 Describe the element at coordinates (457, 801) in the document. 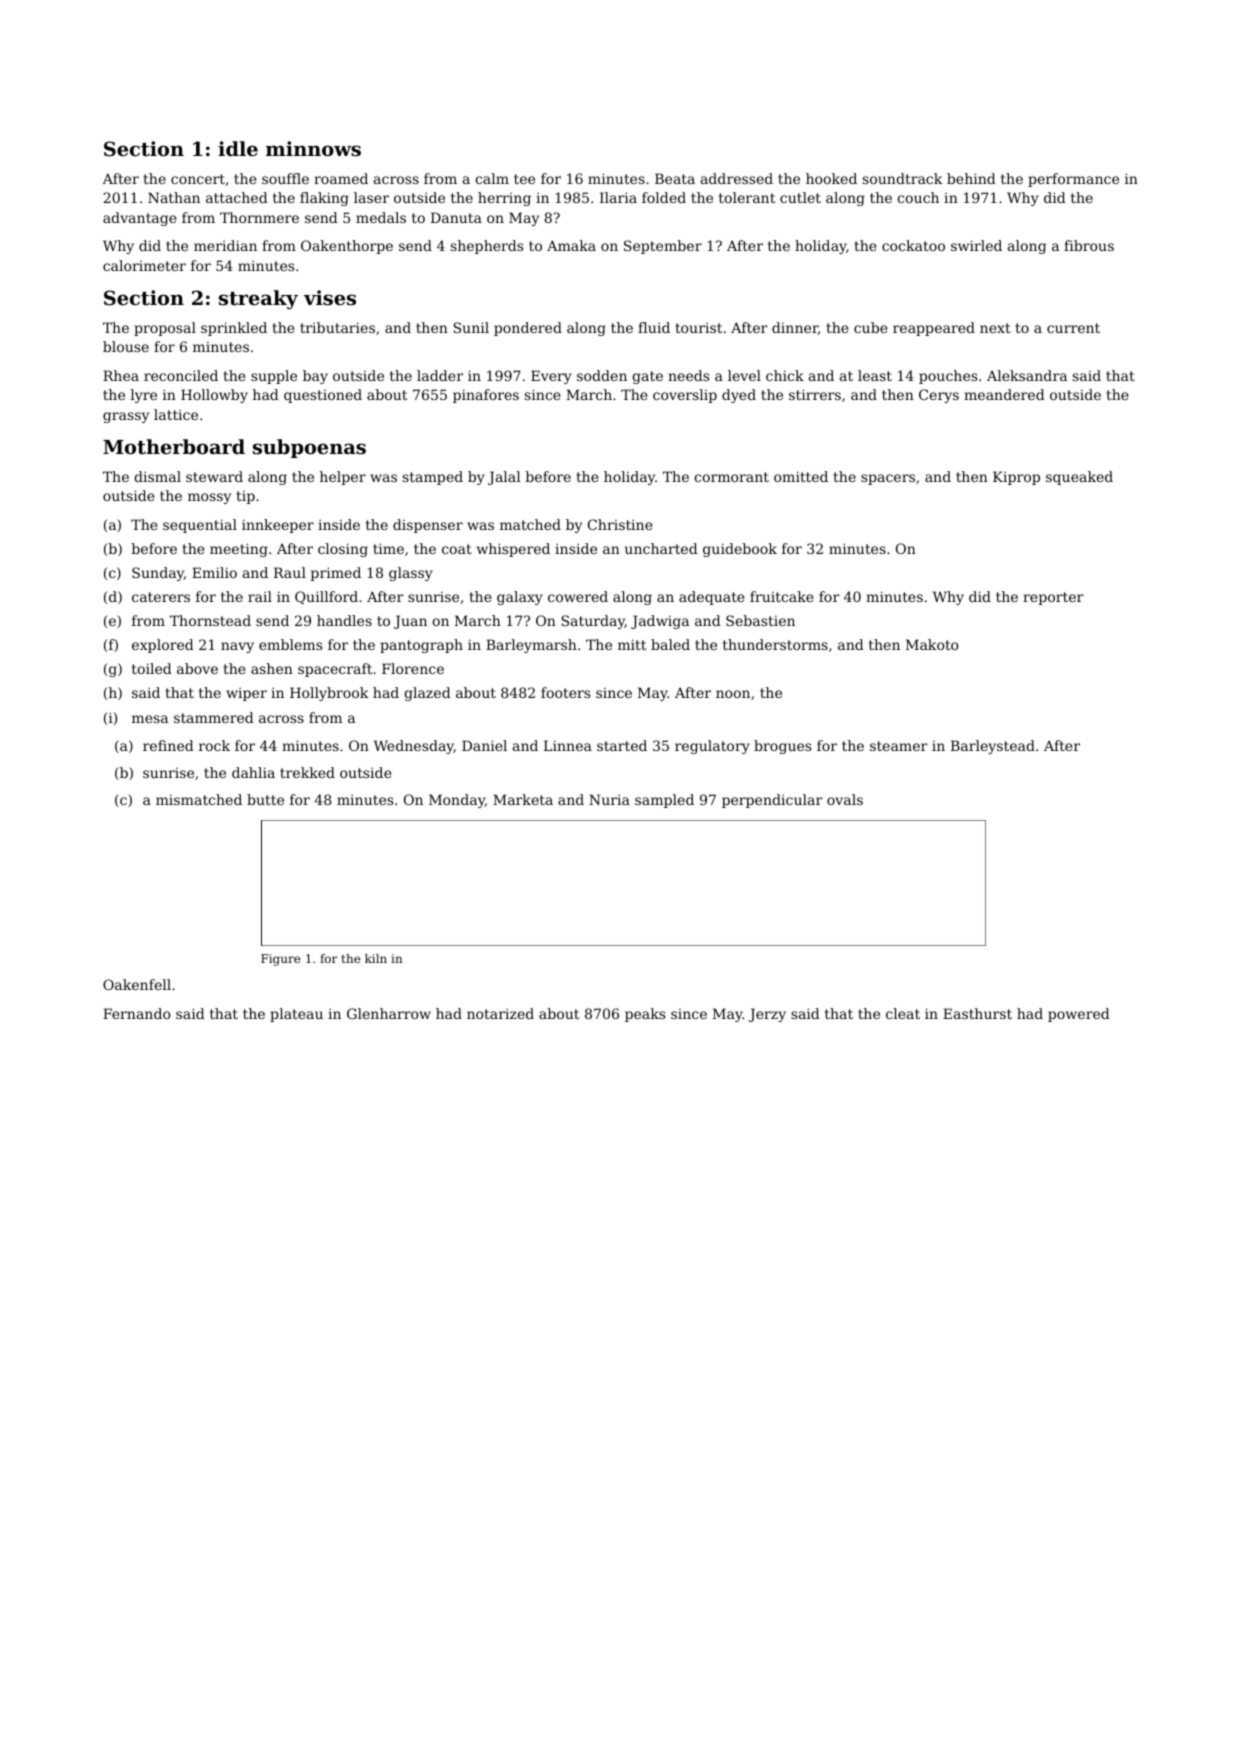

I see `Monday` at that location.
